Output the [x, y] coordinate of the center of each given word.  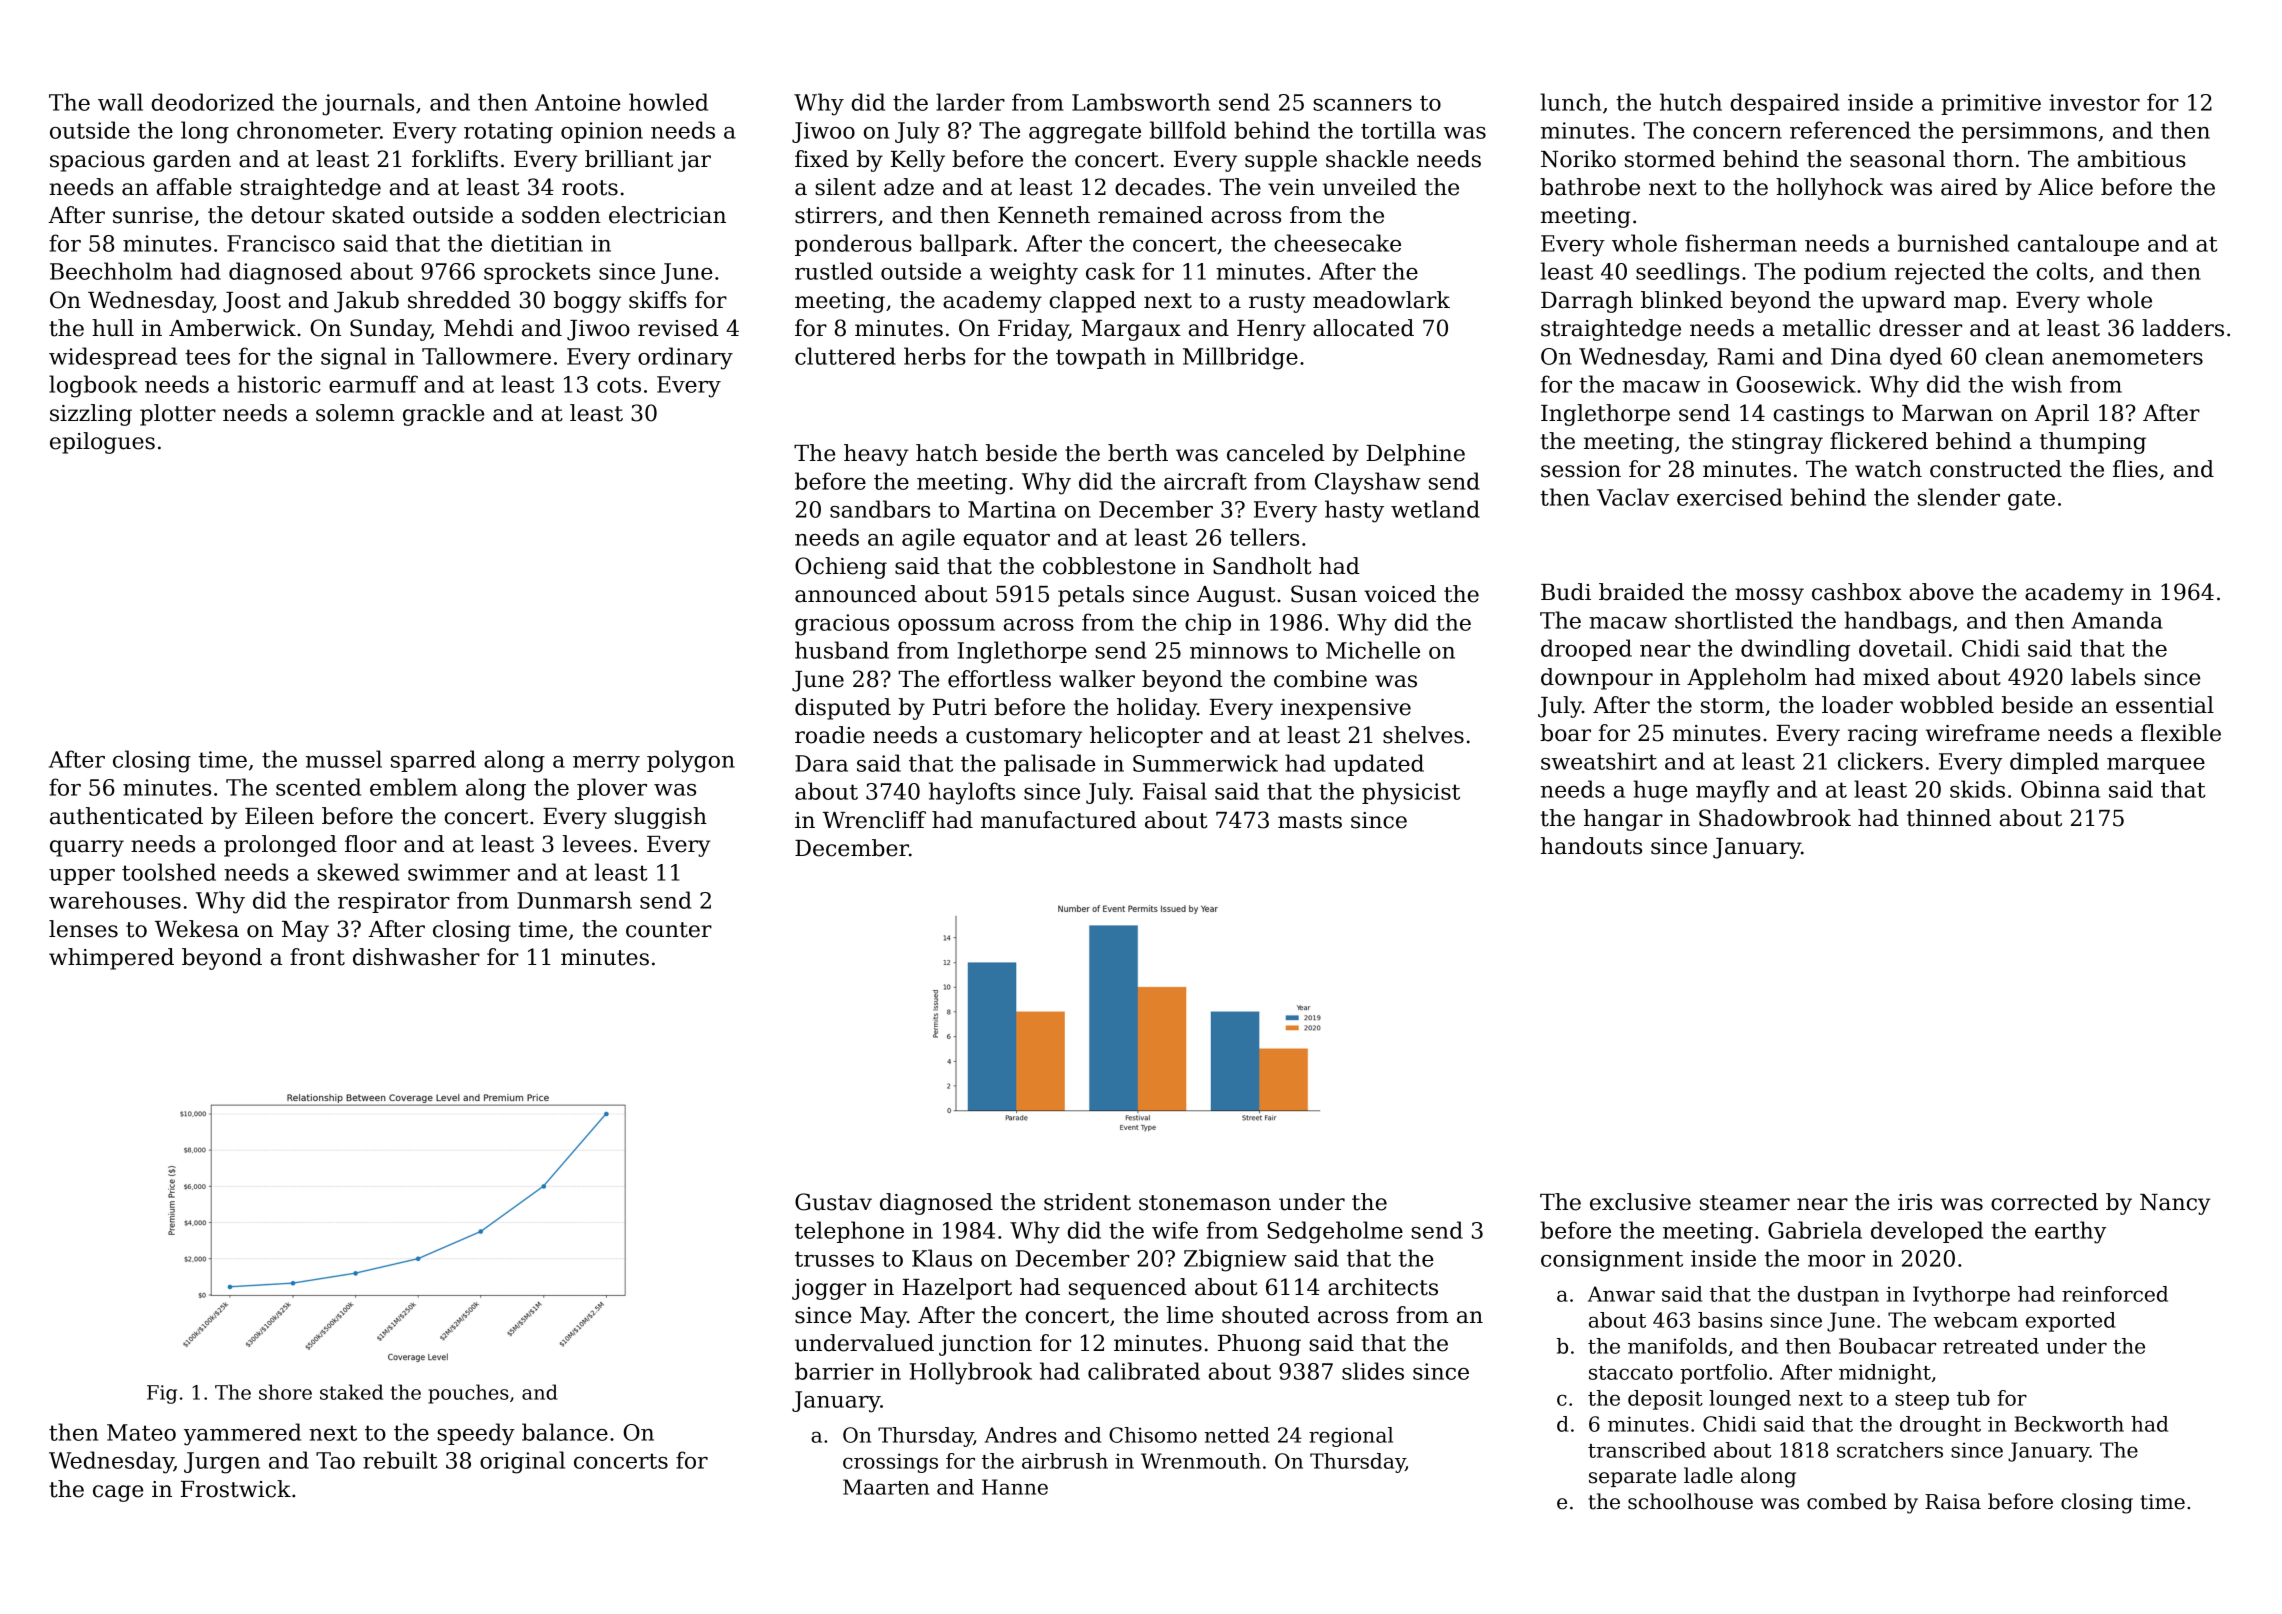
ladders [2183, 328]
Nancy [2175, 1204]
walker [1097, 679]
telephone [849, 1232]
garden [192, 161]
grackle [443, 415]
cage [118, 1493]
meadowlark [1381, 300]
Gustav [833, 1202]
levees [597, 844]
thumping [2093, 443]
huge [1660, 791]
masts [1310, 821]
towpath [1101, 358]
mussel [344, 759]
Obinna [2060, 789]
